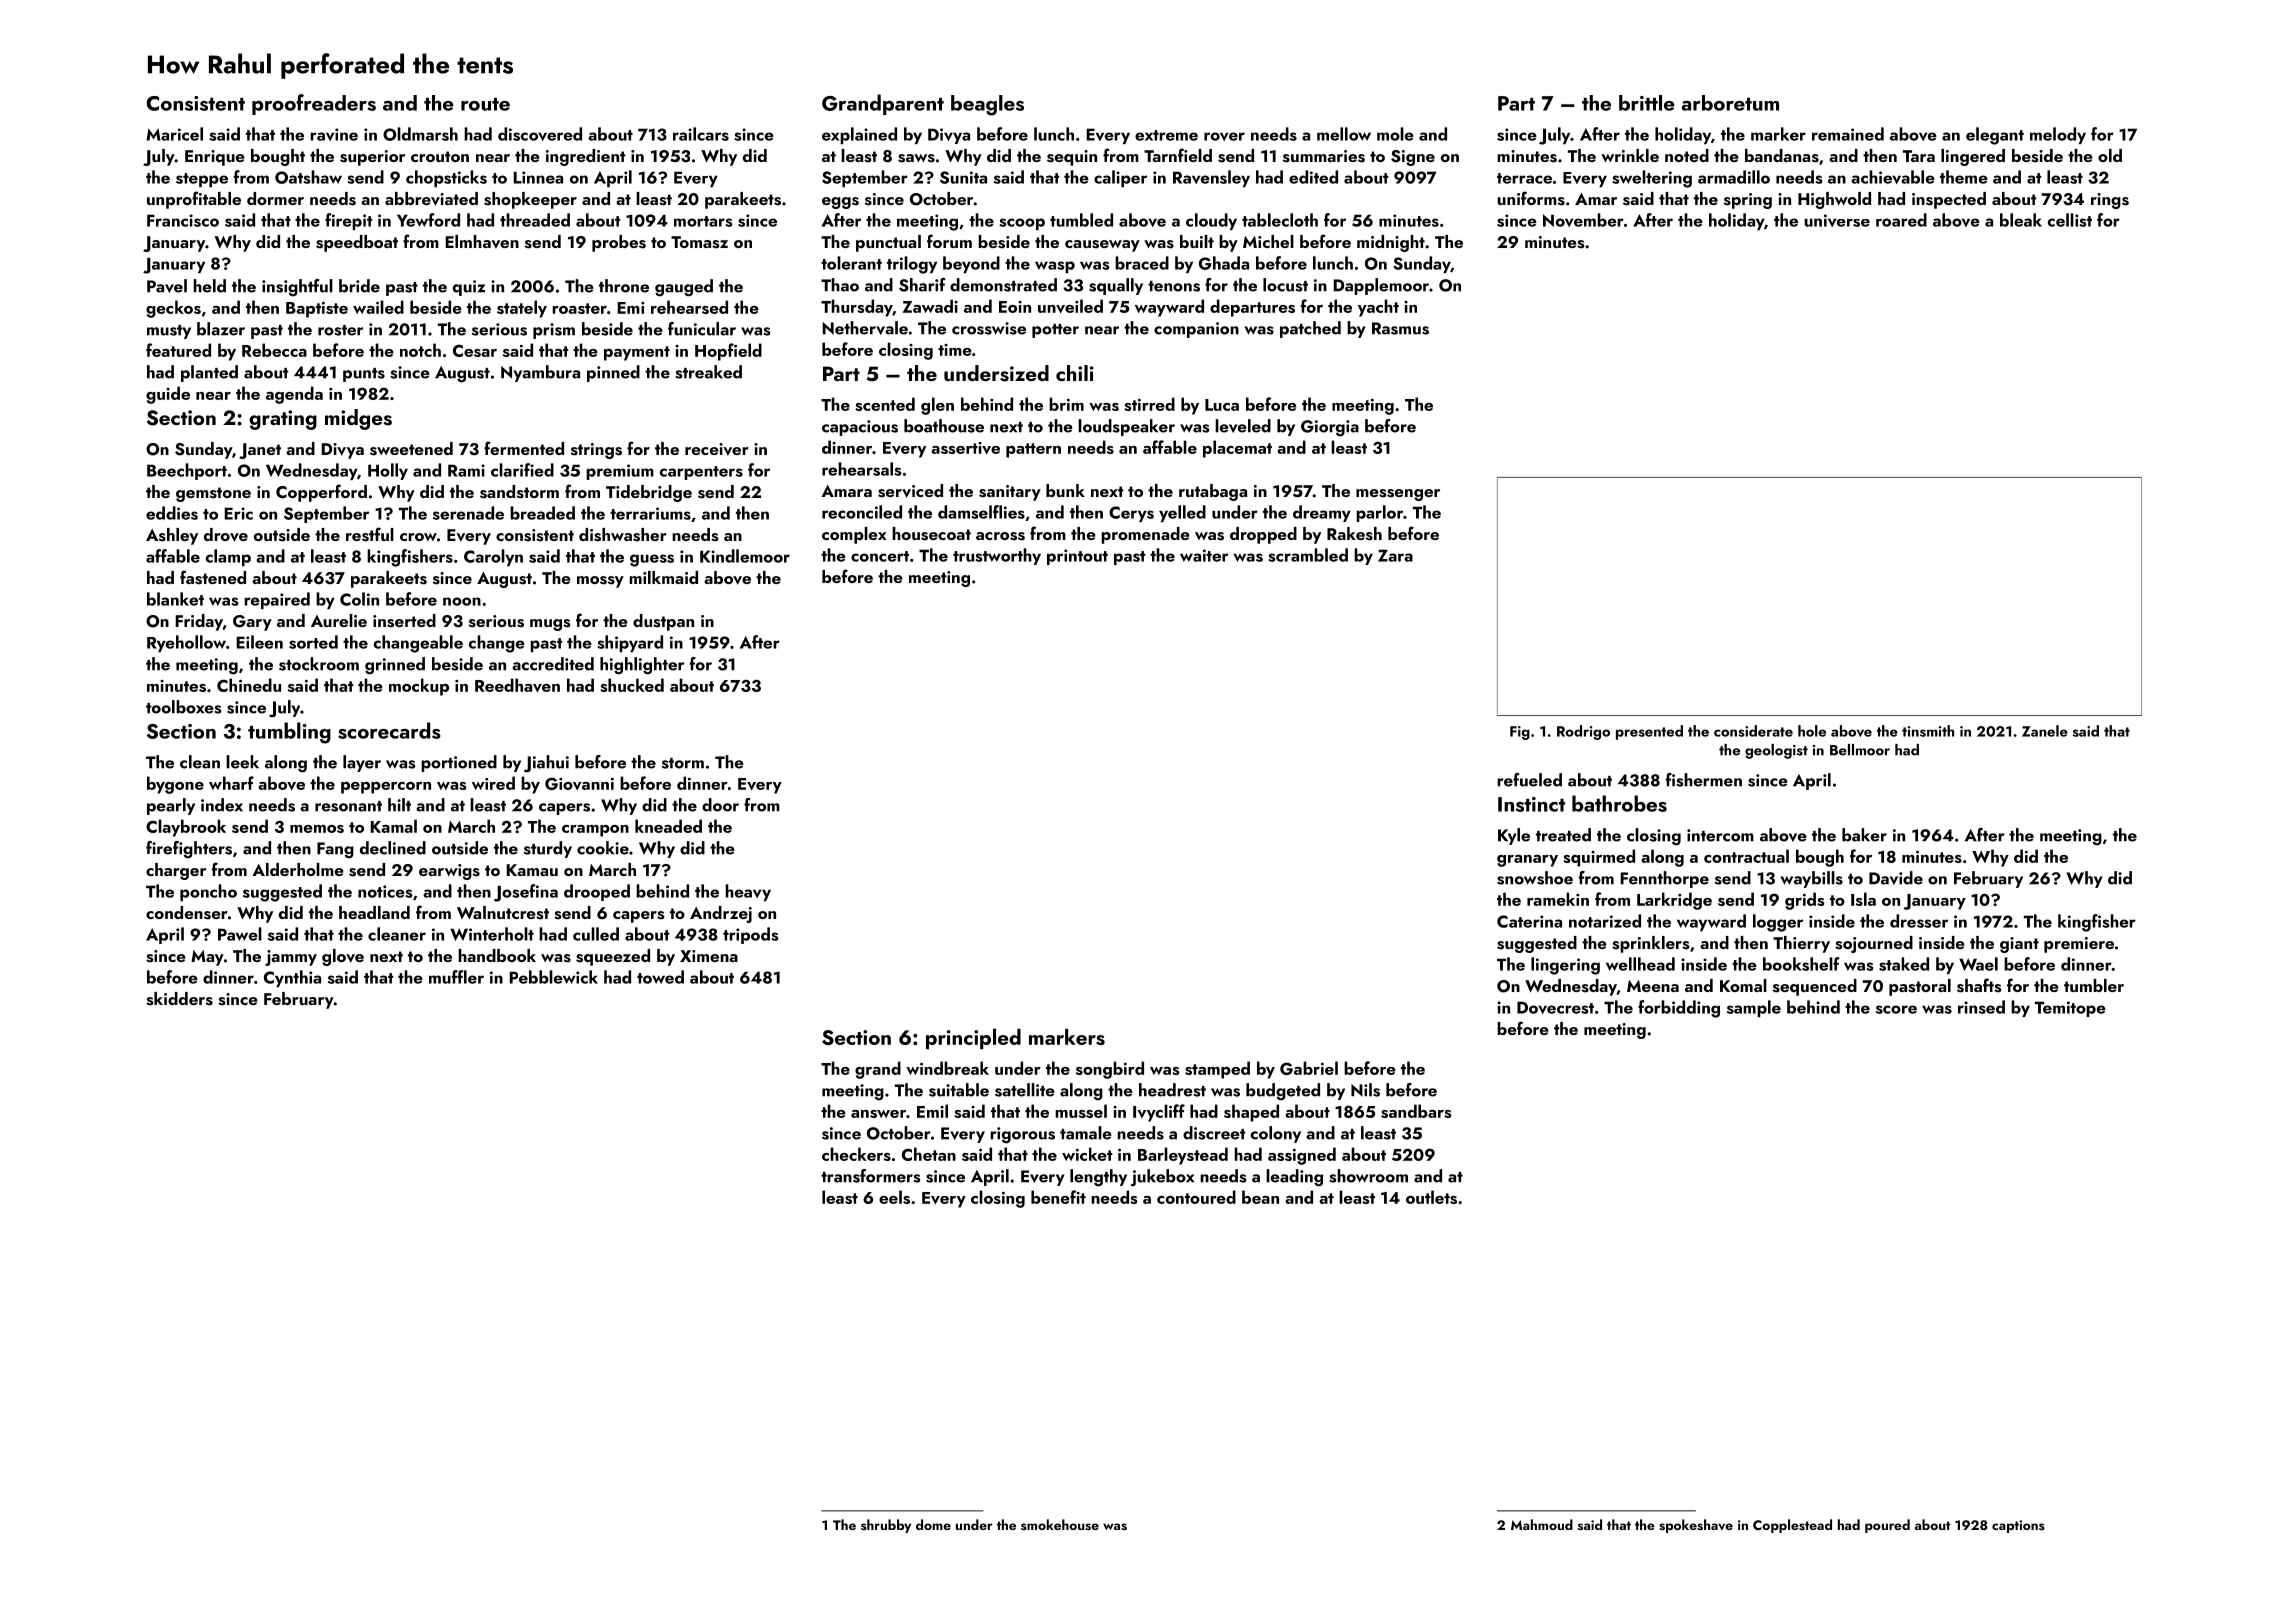 The width and height of the screenshot is (2288, 1618). What do you see at coordinates (1542, 1524) in the screenshot?
I see `Mahmoud` at bounding box center [1542, 1524].
